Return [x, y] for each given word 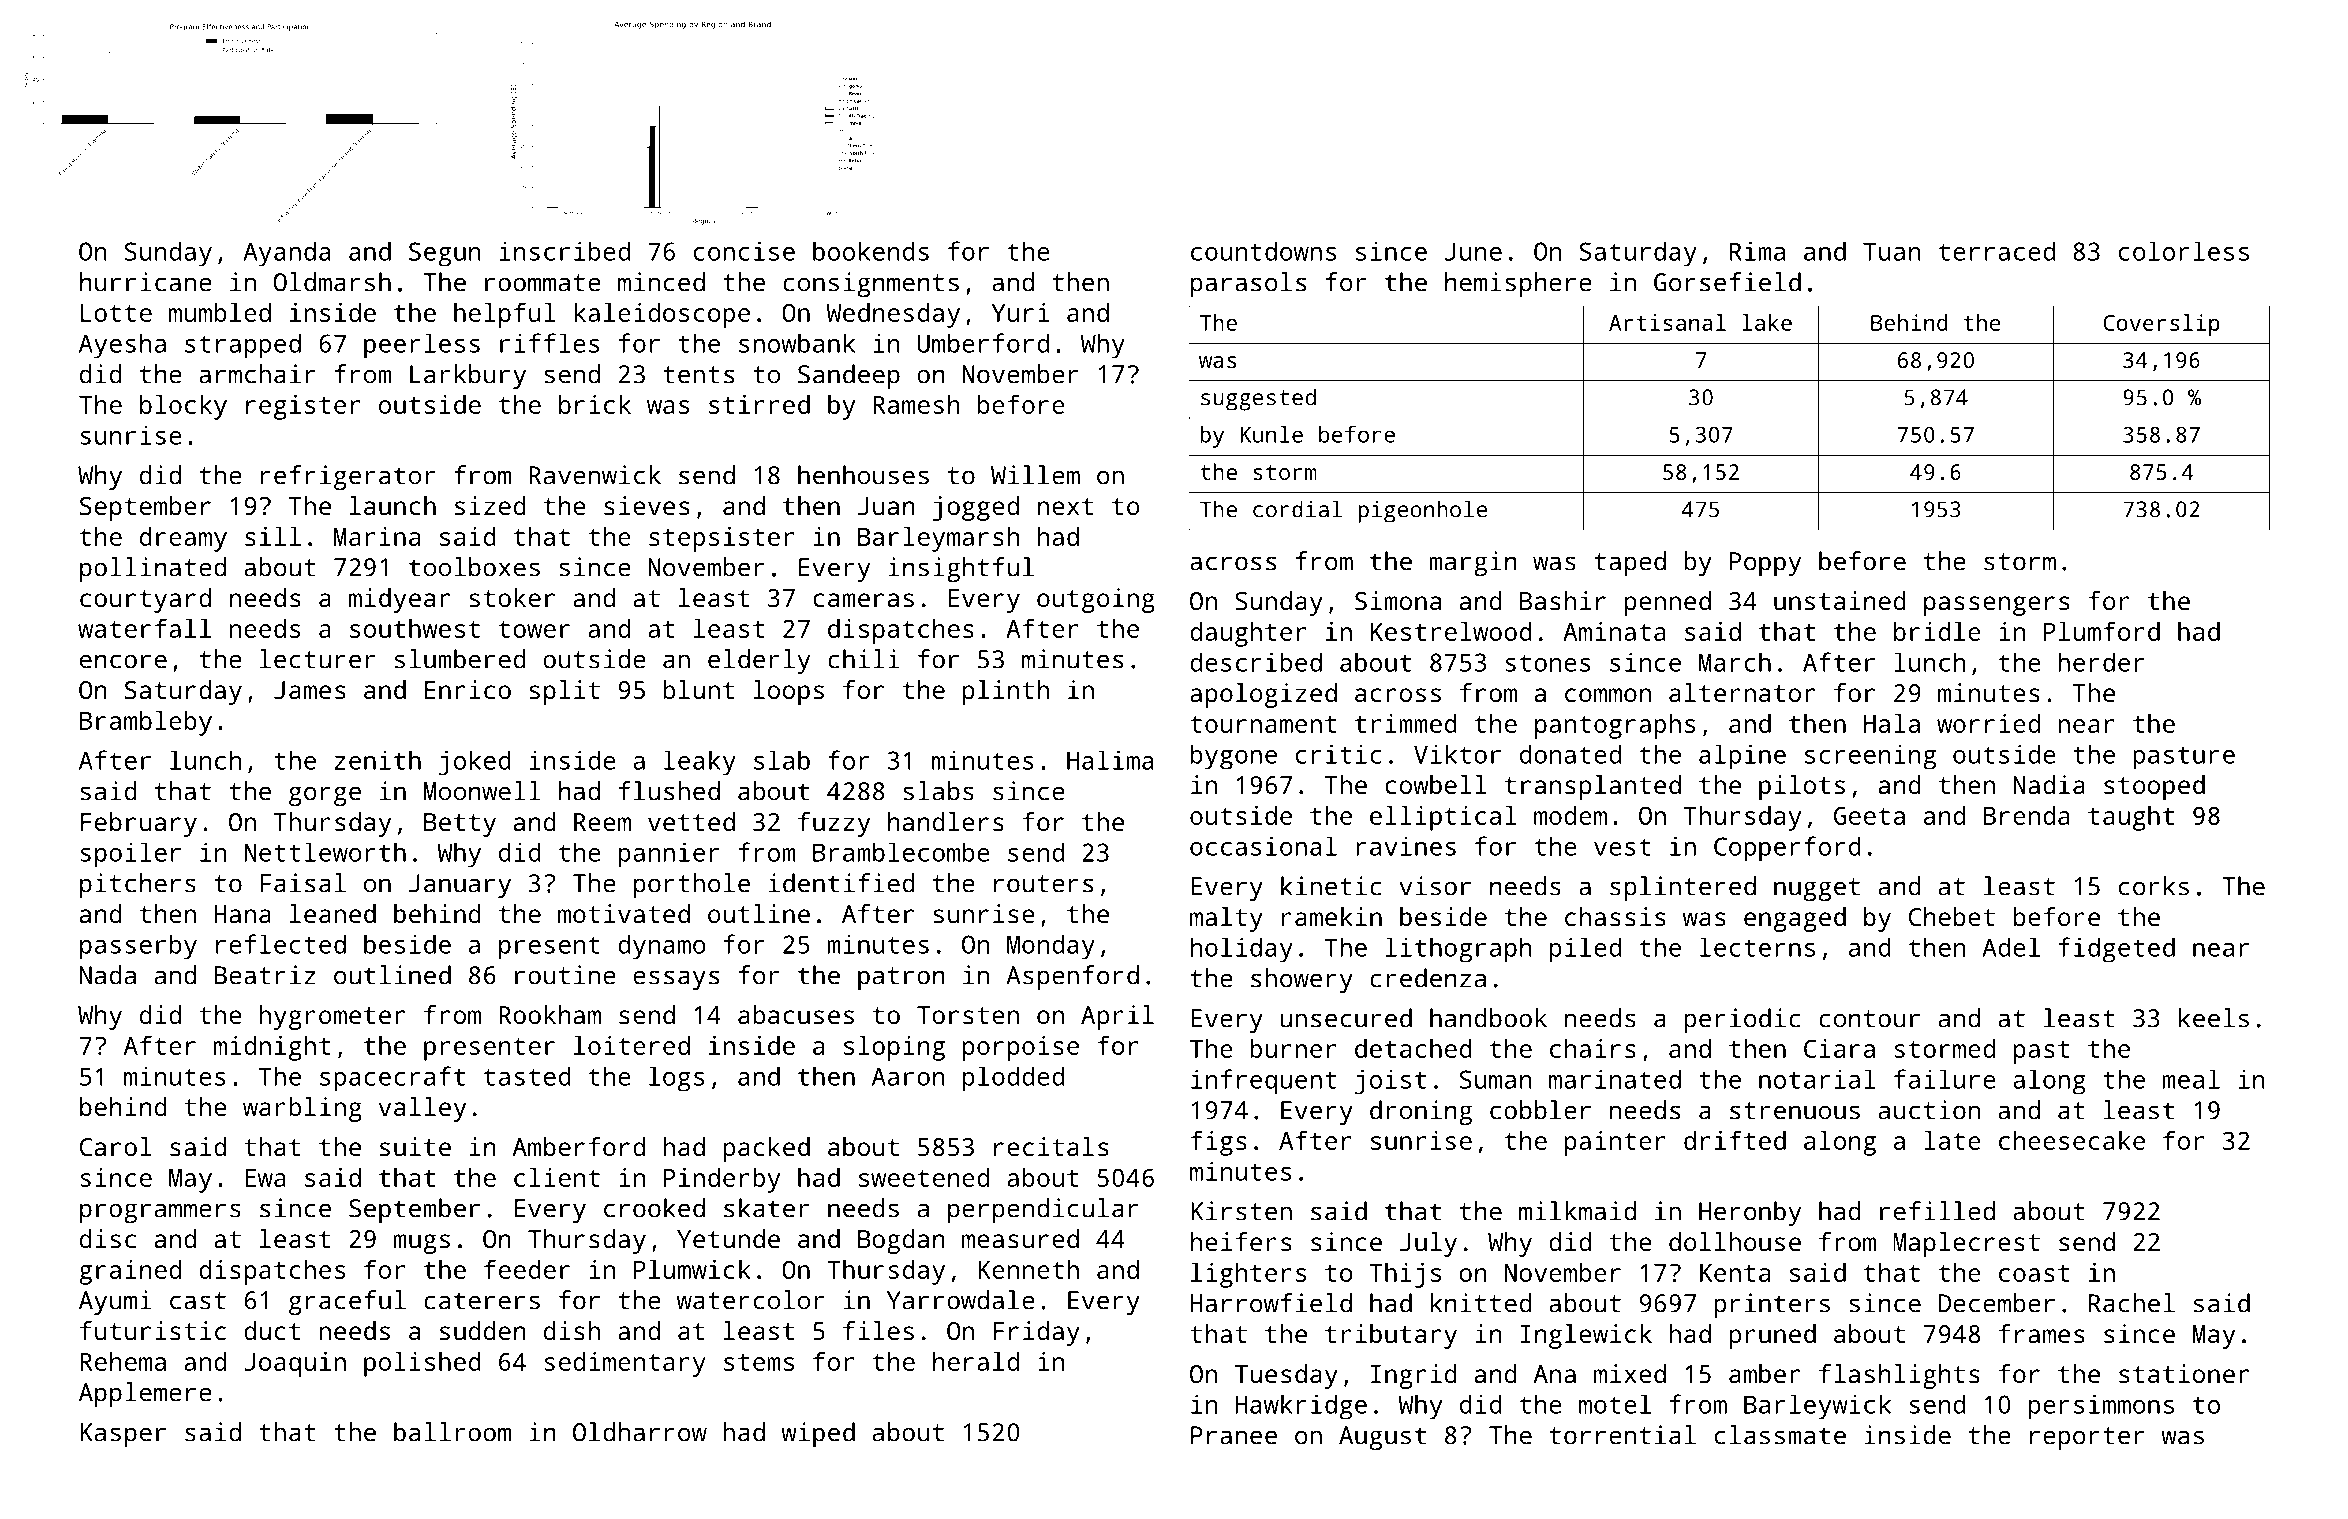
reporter [2087, 1438]
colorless [2184, 251]
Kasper [123, 1435]
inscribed [564, 251]
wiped [818, 1434]
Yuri [1020, 312]
